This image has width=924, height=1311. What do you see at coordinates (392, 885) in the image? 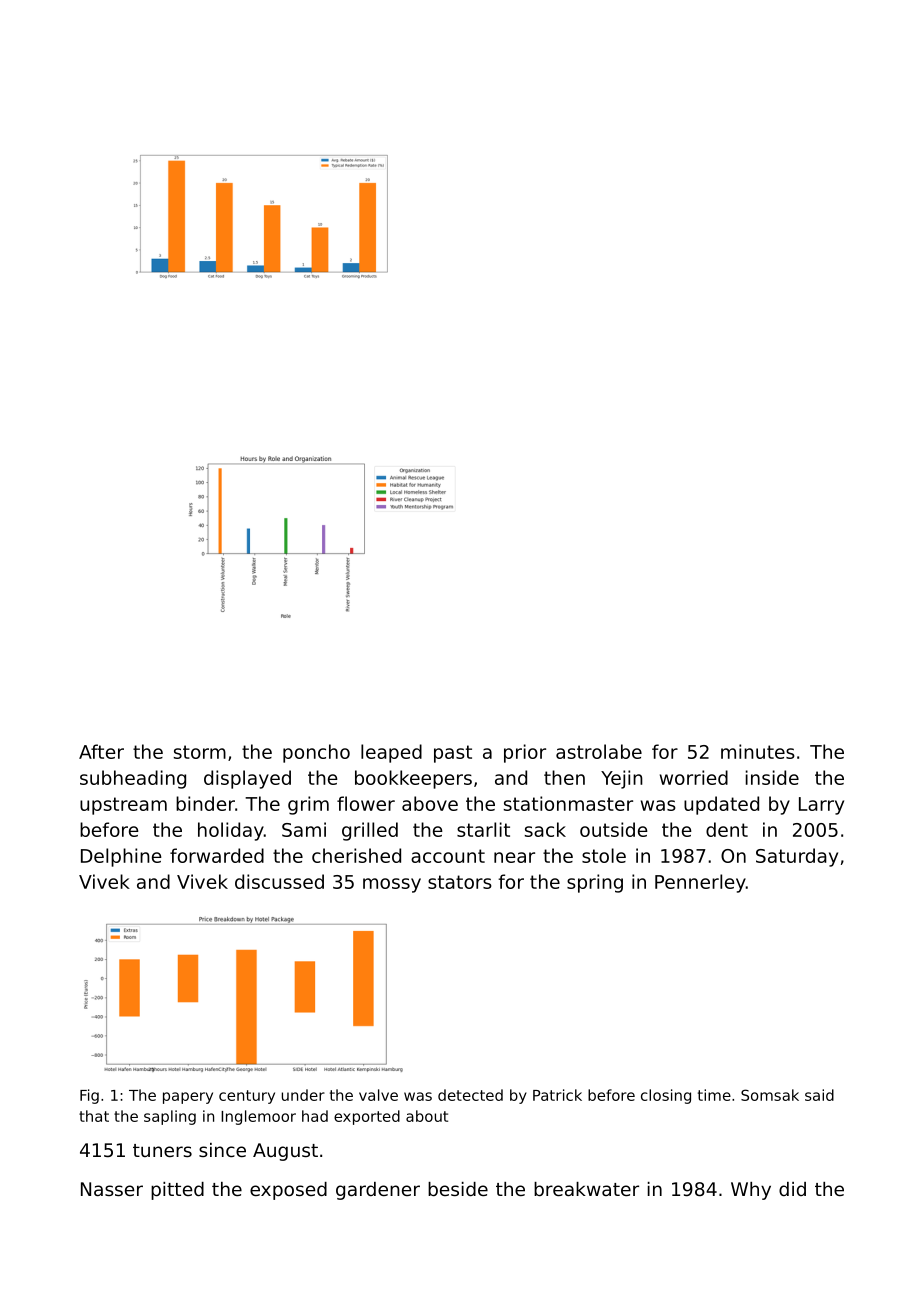
I see `mossy` at bounding box center [392, 885].
